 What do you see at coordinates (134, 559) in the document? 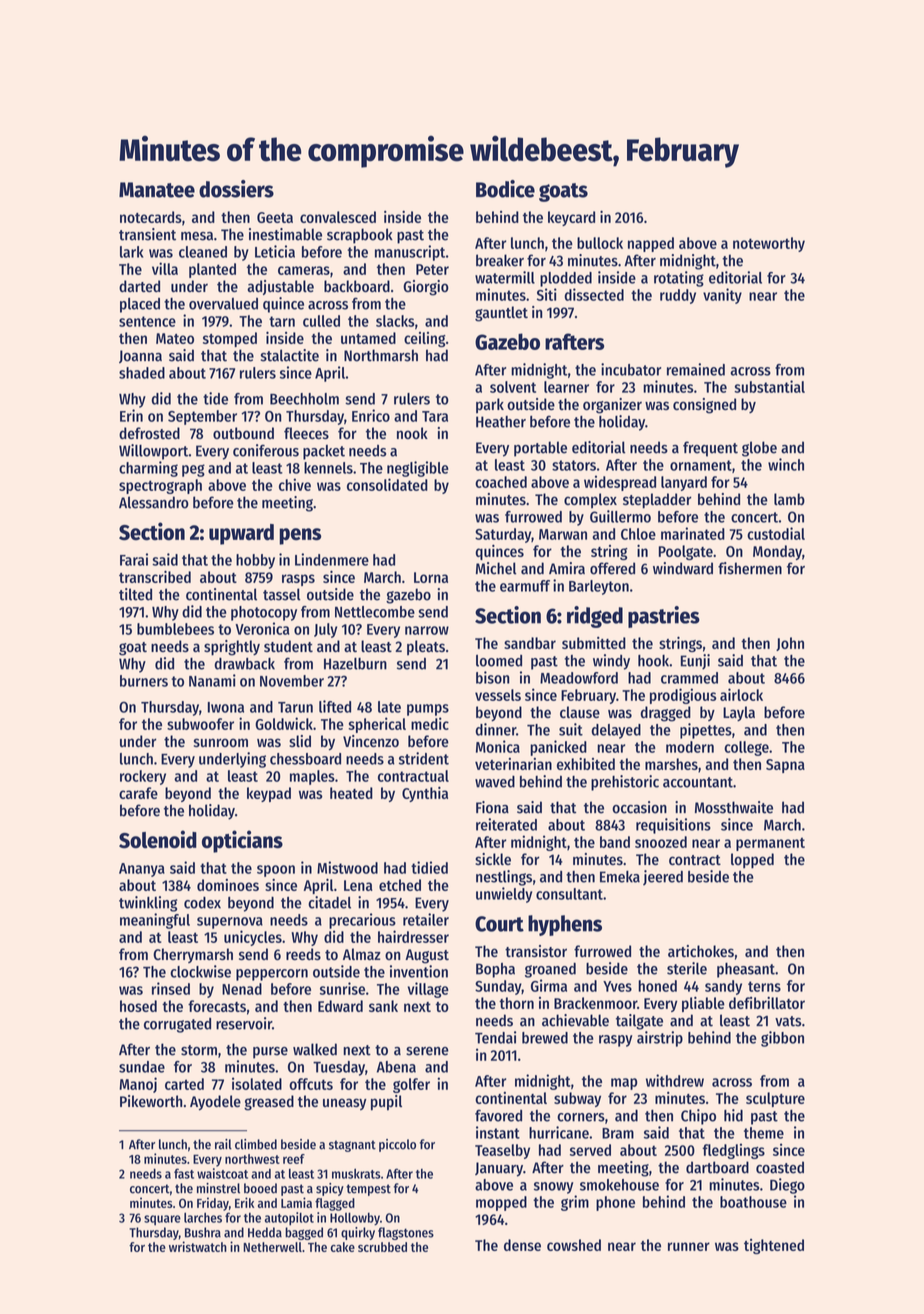
I see `Farai` at bounding box center [134, 559].
